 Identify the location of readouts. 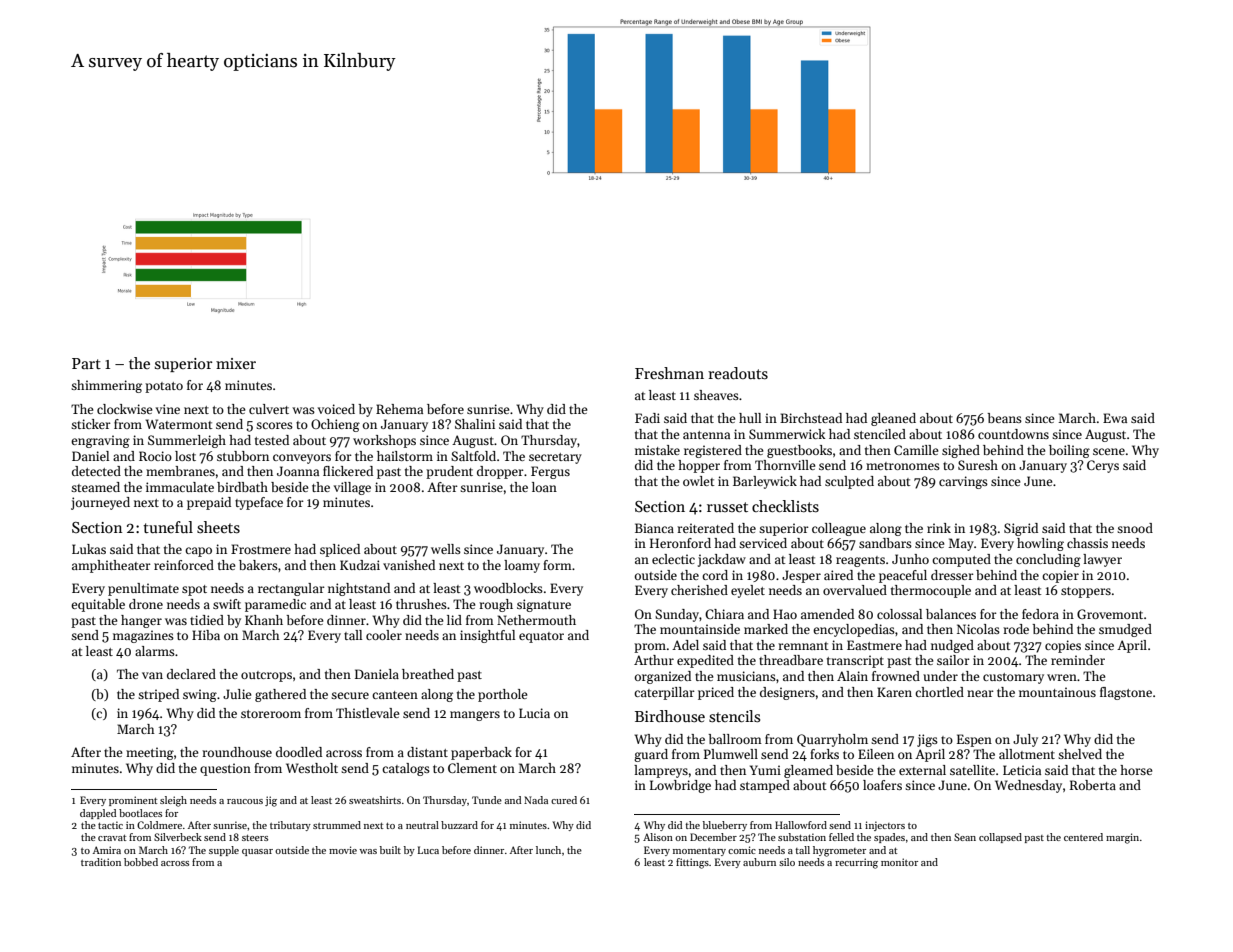
(738, 373).
